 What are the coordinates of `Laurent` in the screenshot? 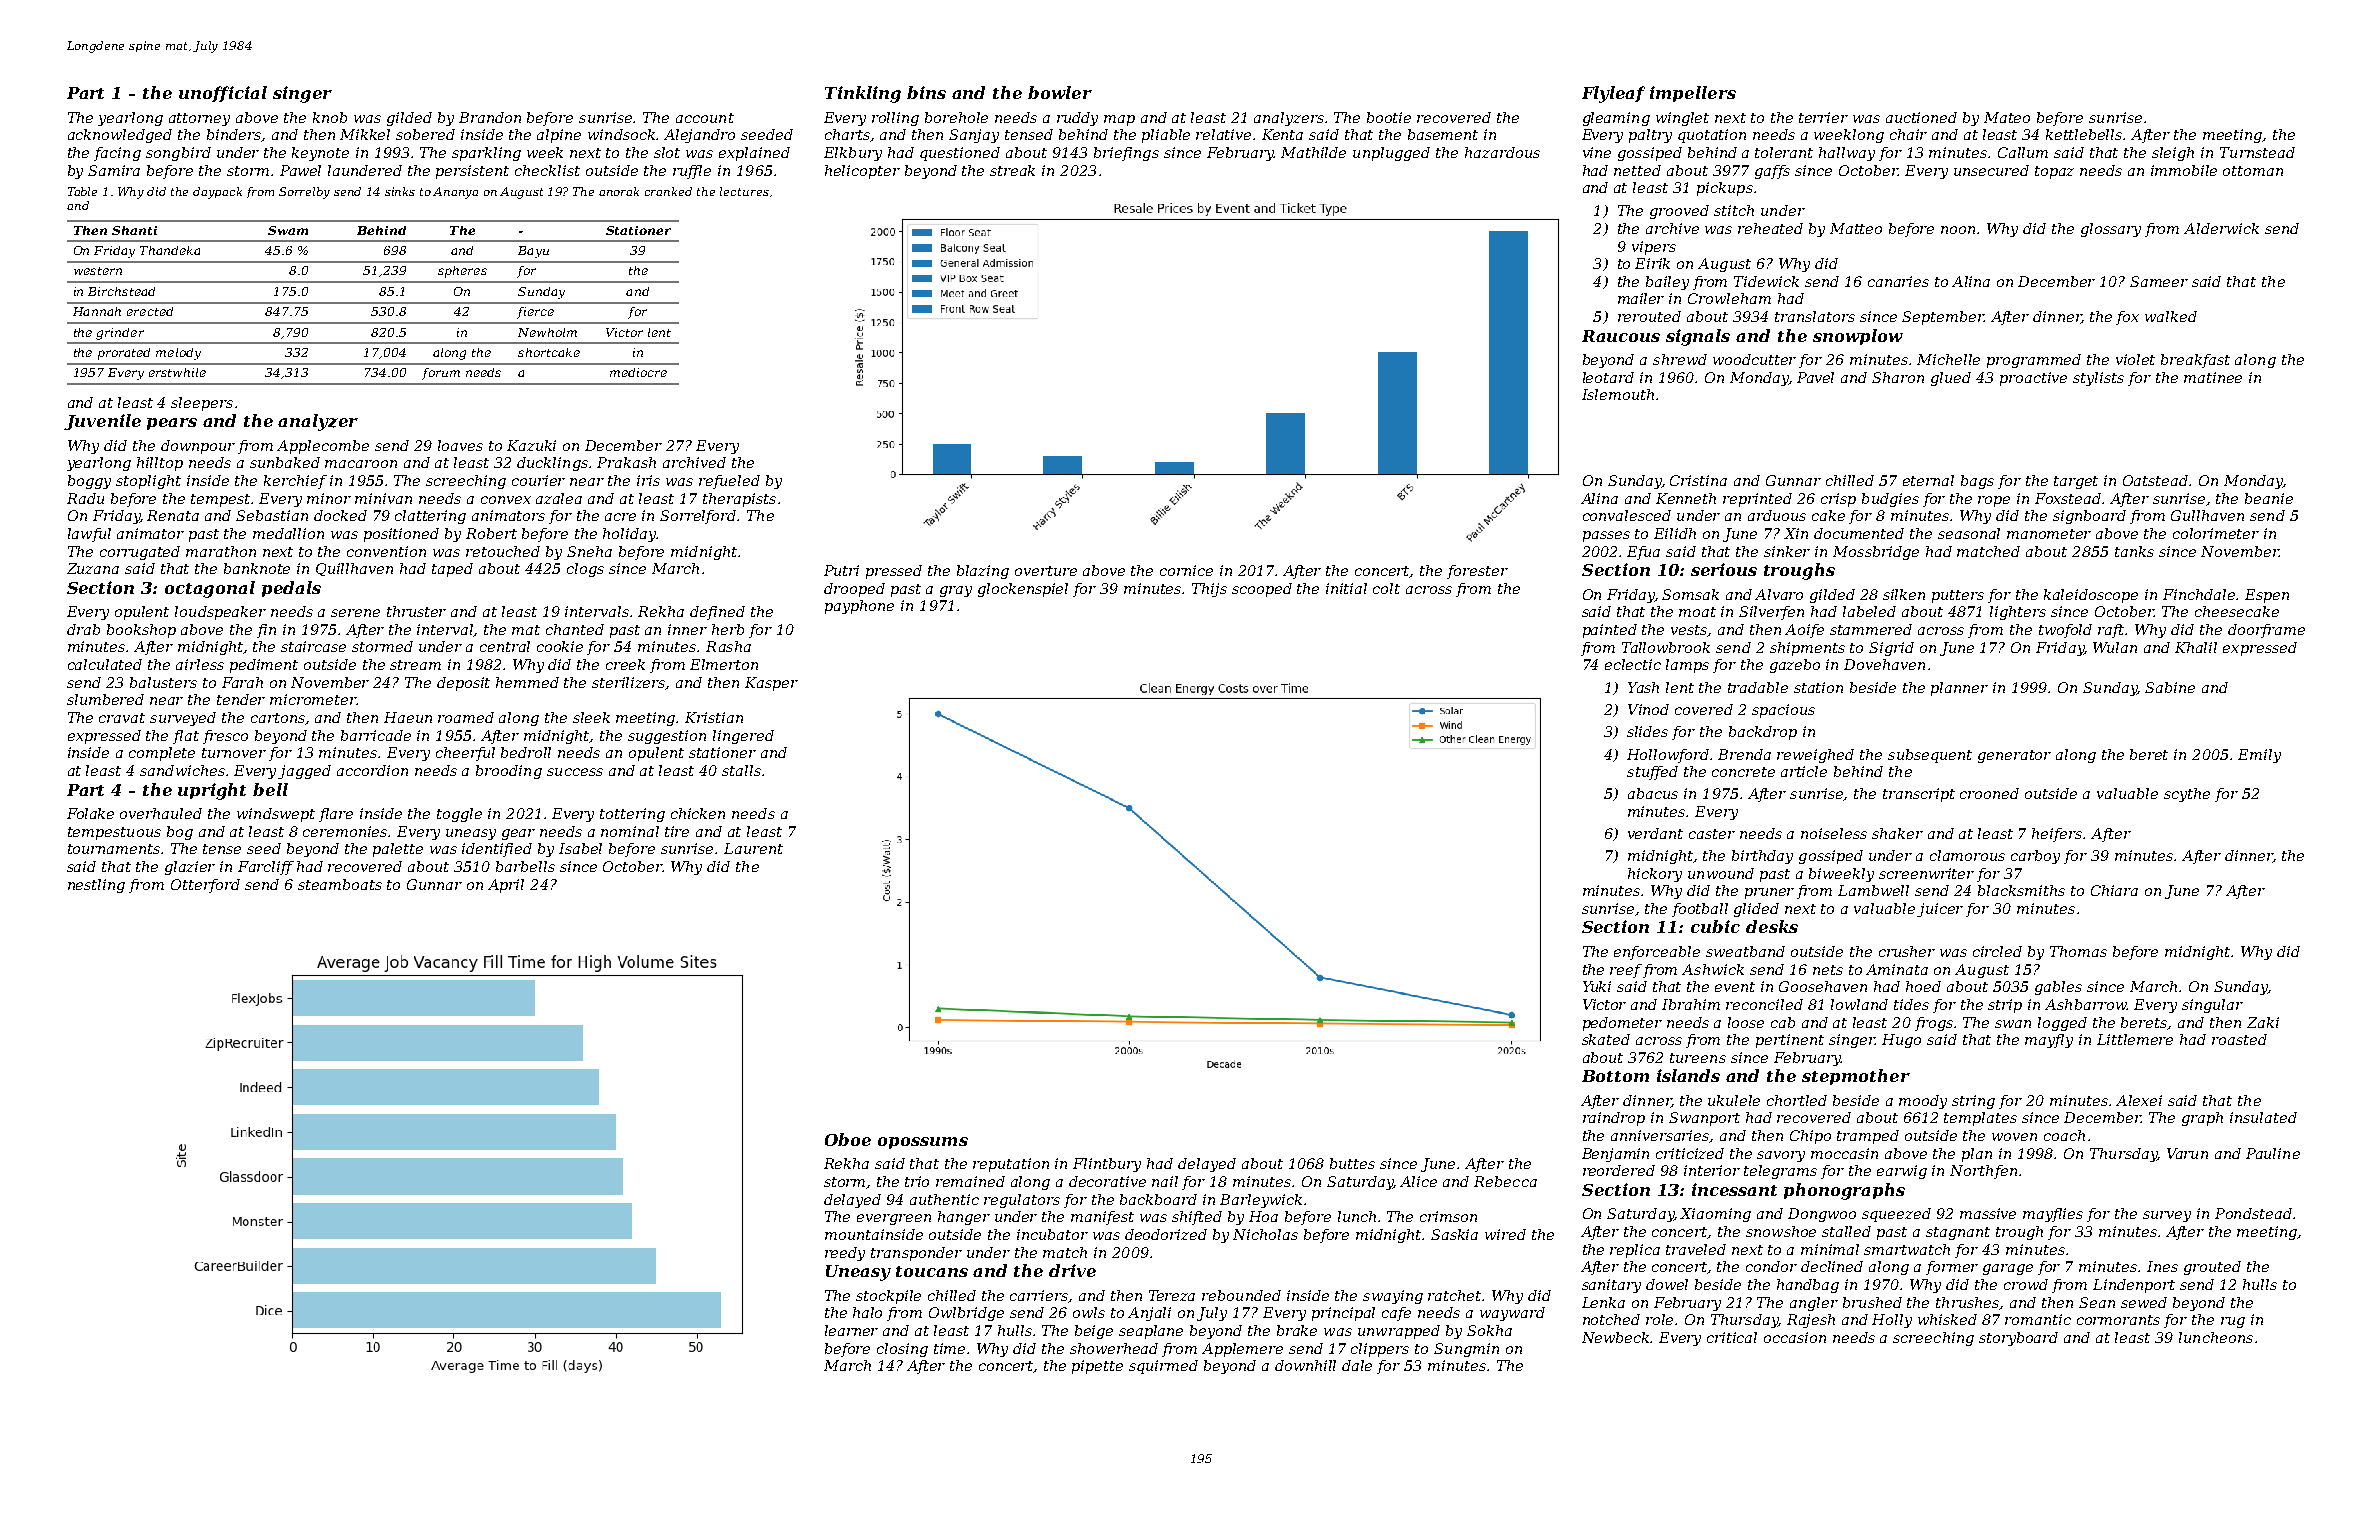 It's located at (753, 848).
